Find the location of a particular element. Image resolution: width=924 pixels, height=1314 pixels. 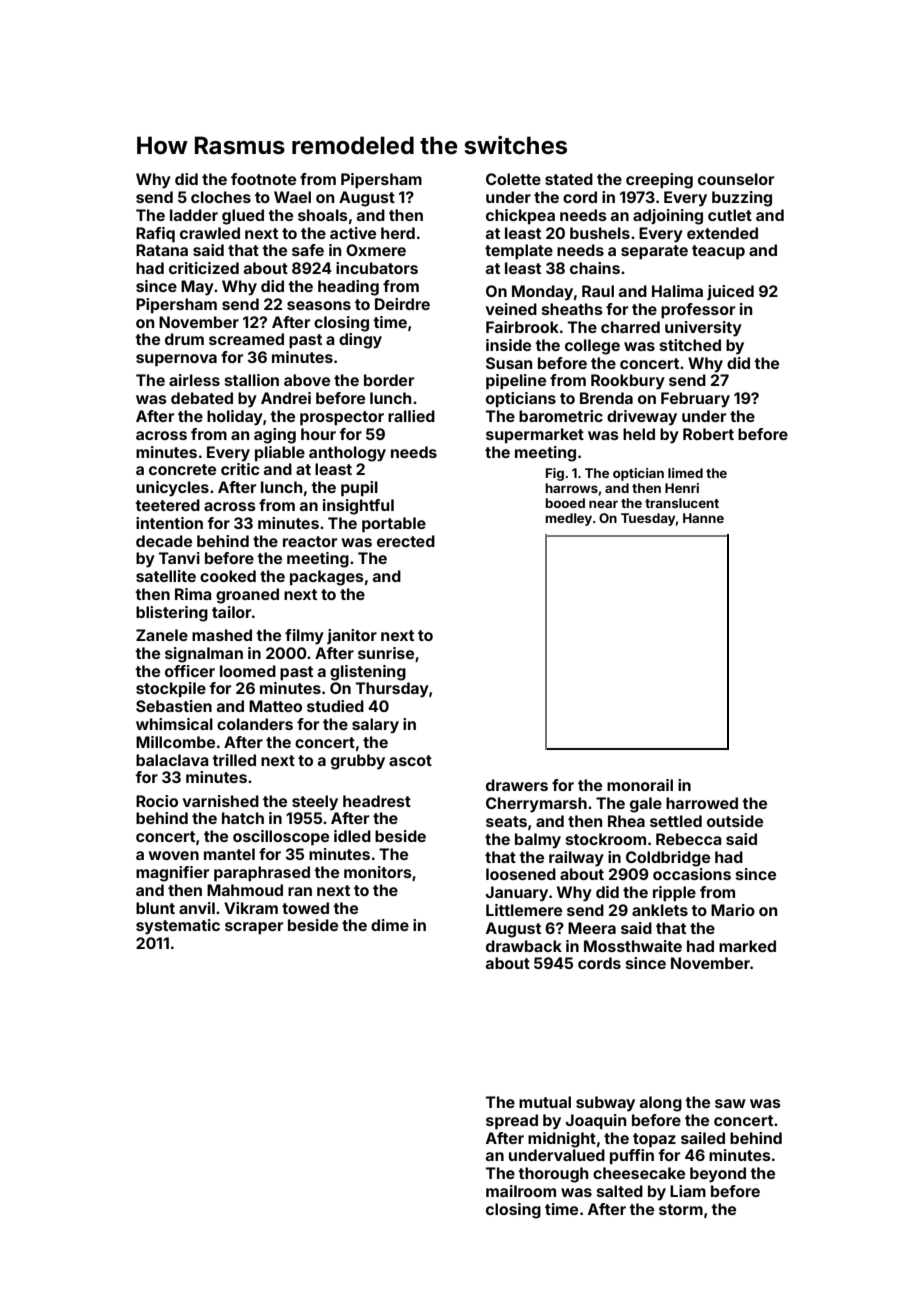

Ratana is located at coordinates (162, 250).
